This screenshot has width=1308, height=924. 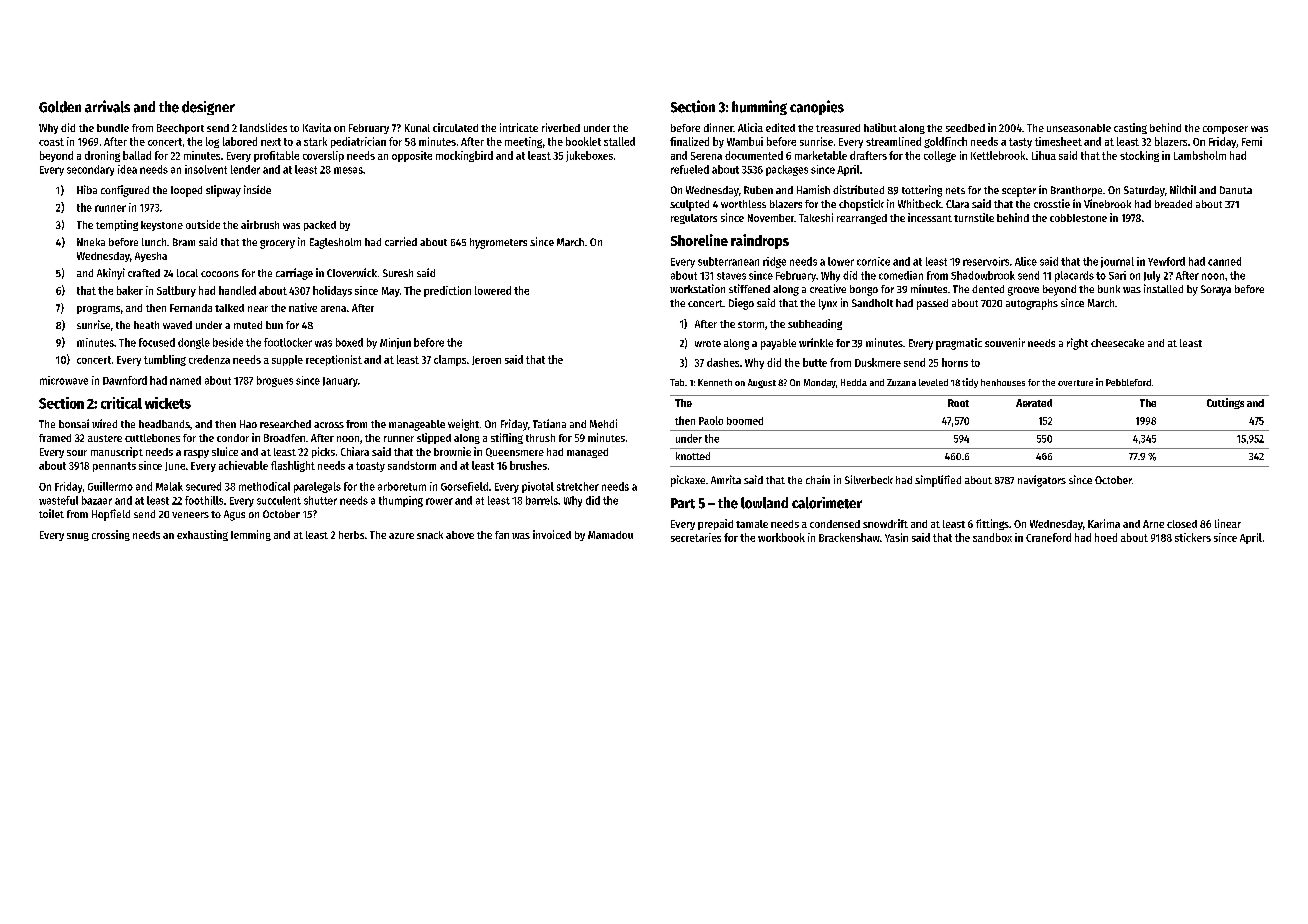 What do you see at coordinates (603, 423) in the screenshot?
I see `Mehdi` at bounding box center [603, 423].
